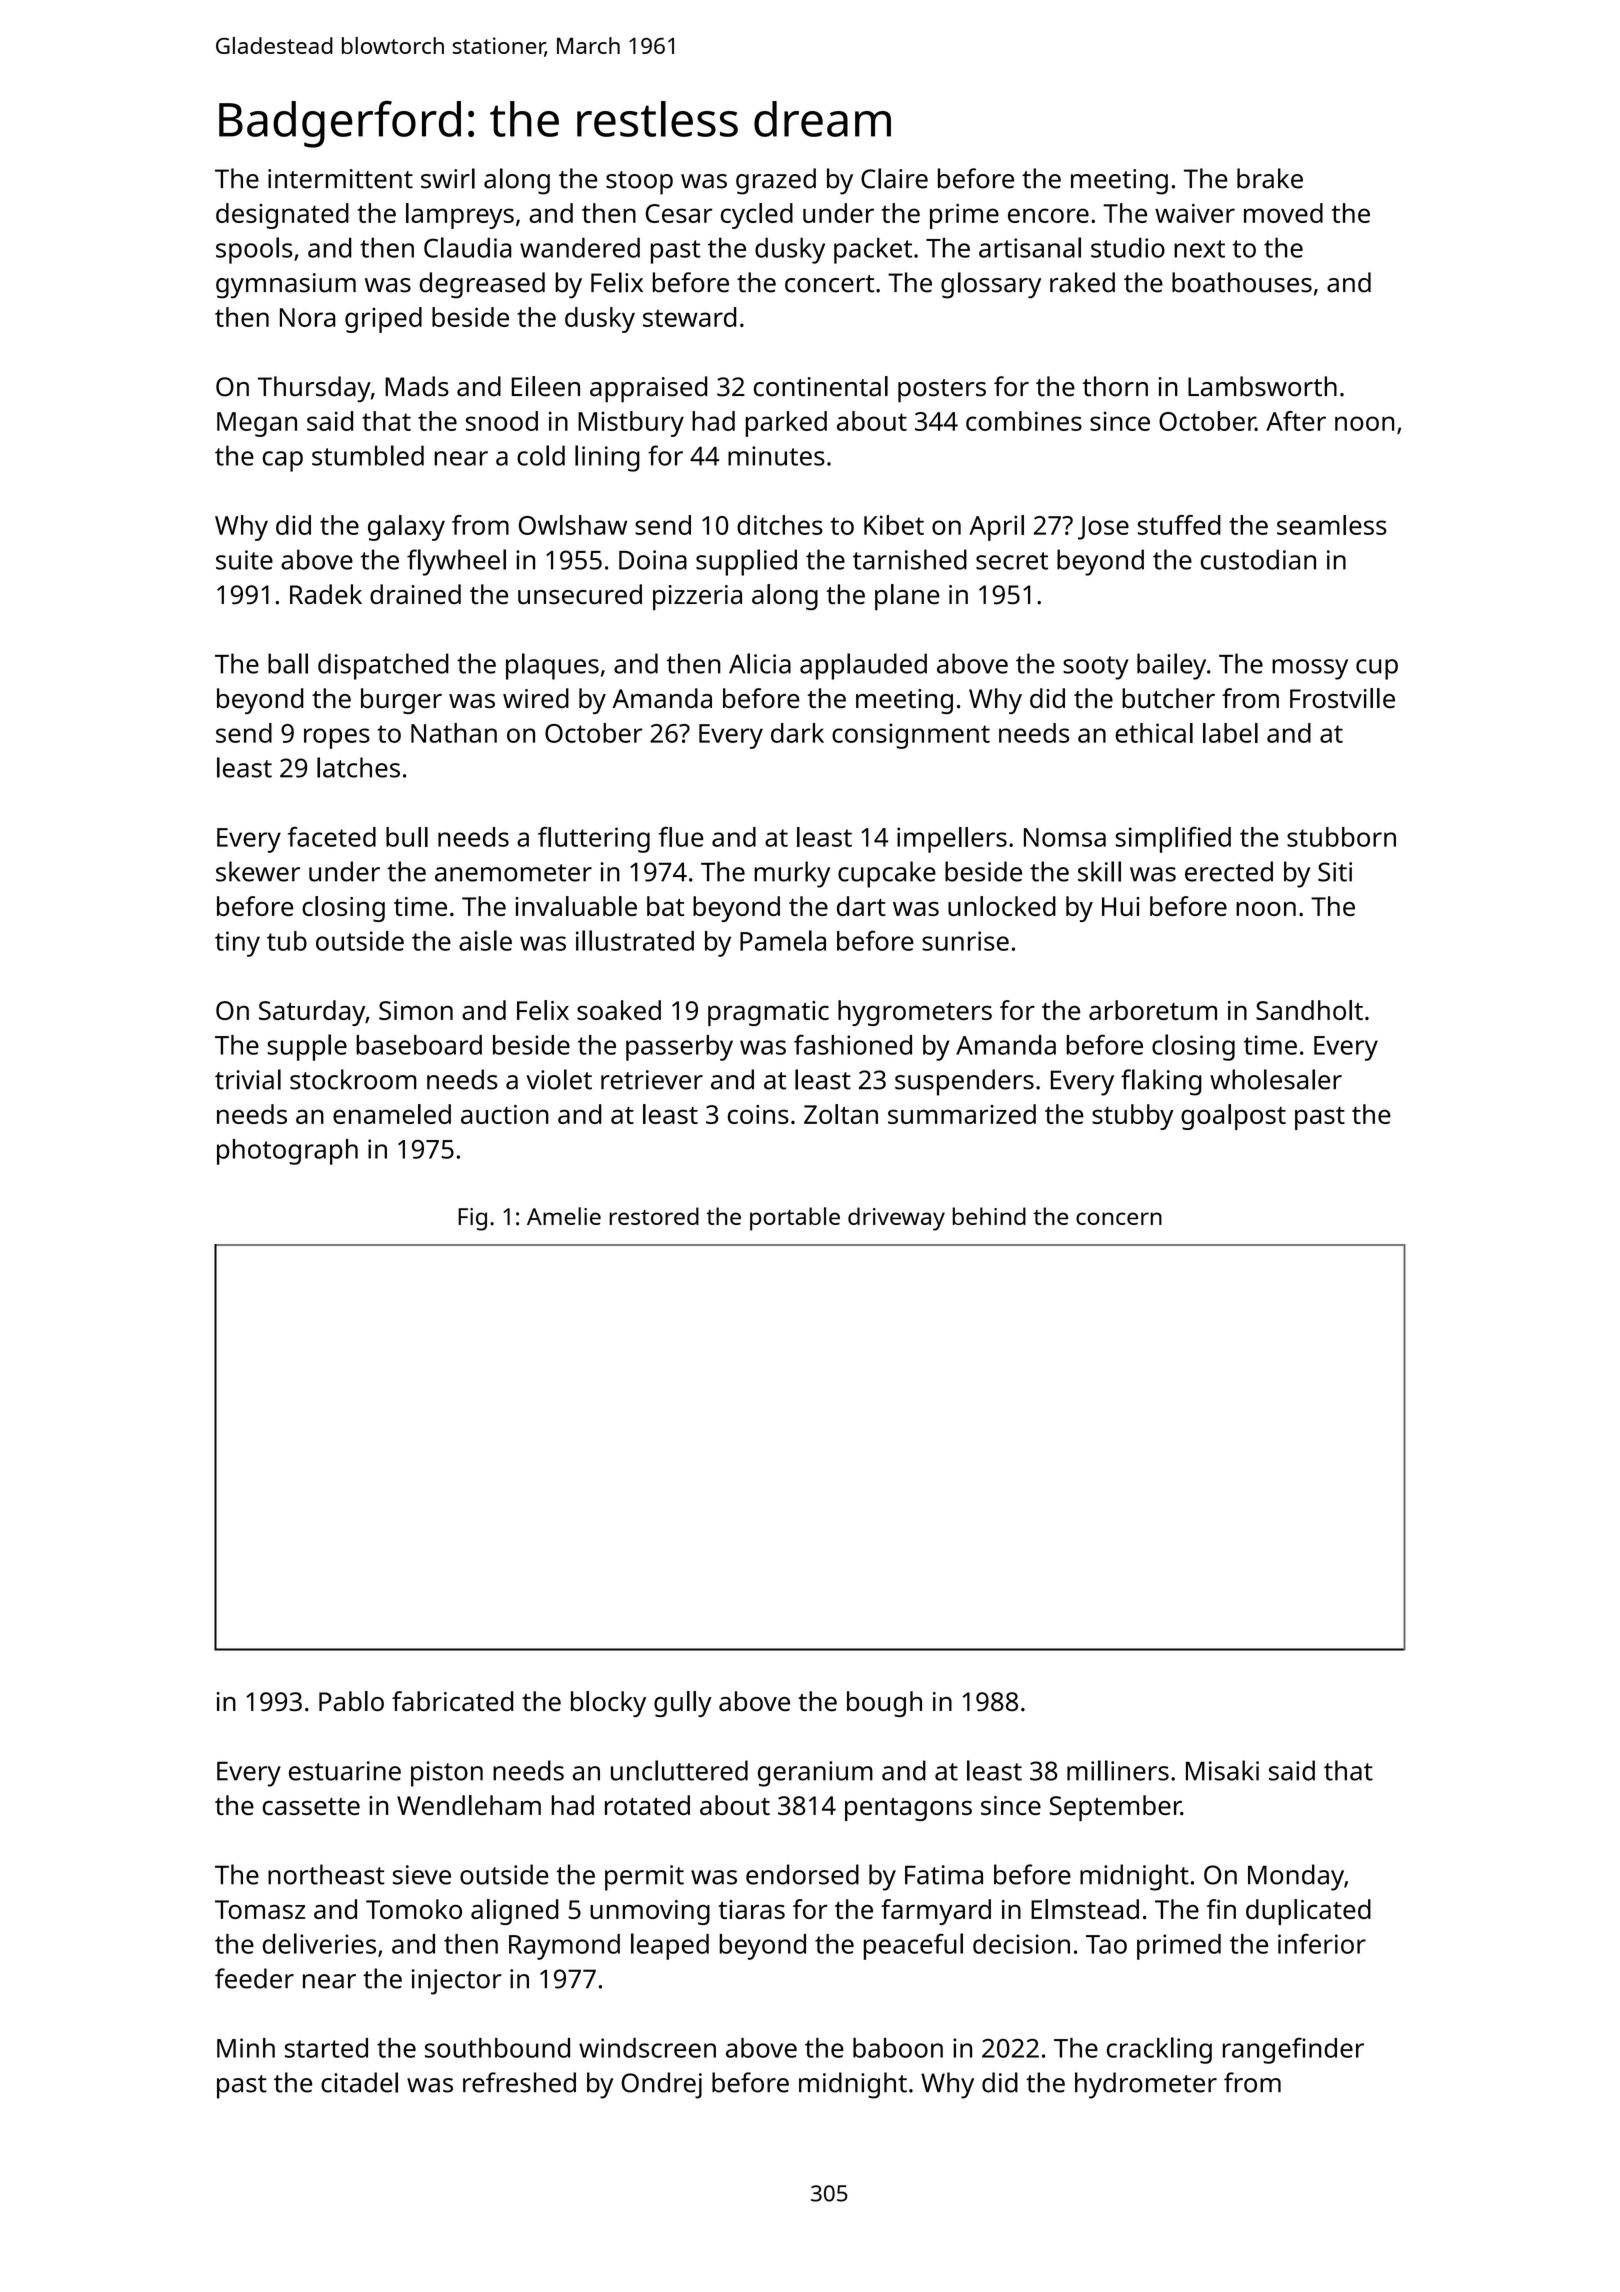  I want to click on concern, so click(1119, 1218).
